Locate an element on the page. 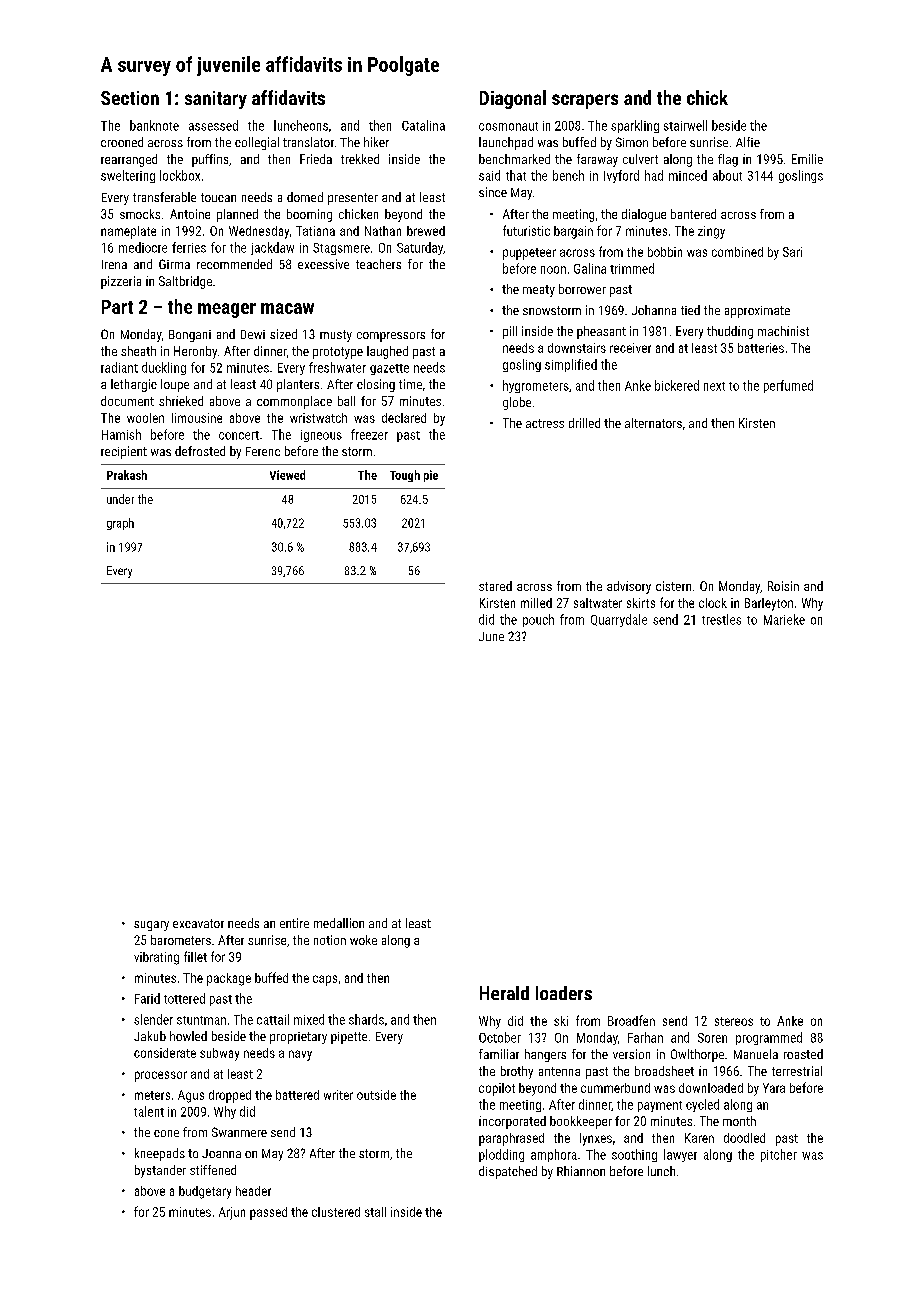  Joanna is located at coordinates (221, 1153).
